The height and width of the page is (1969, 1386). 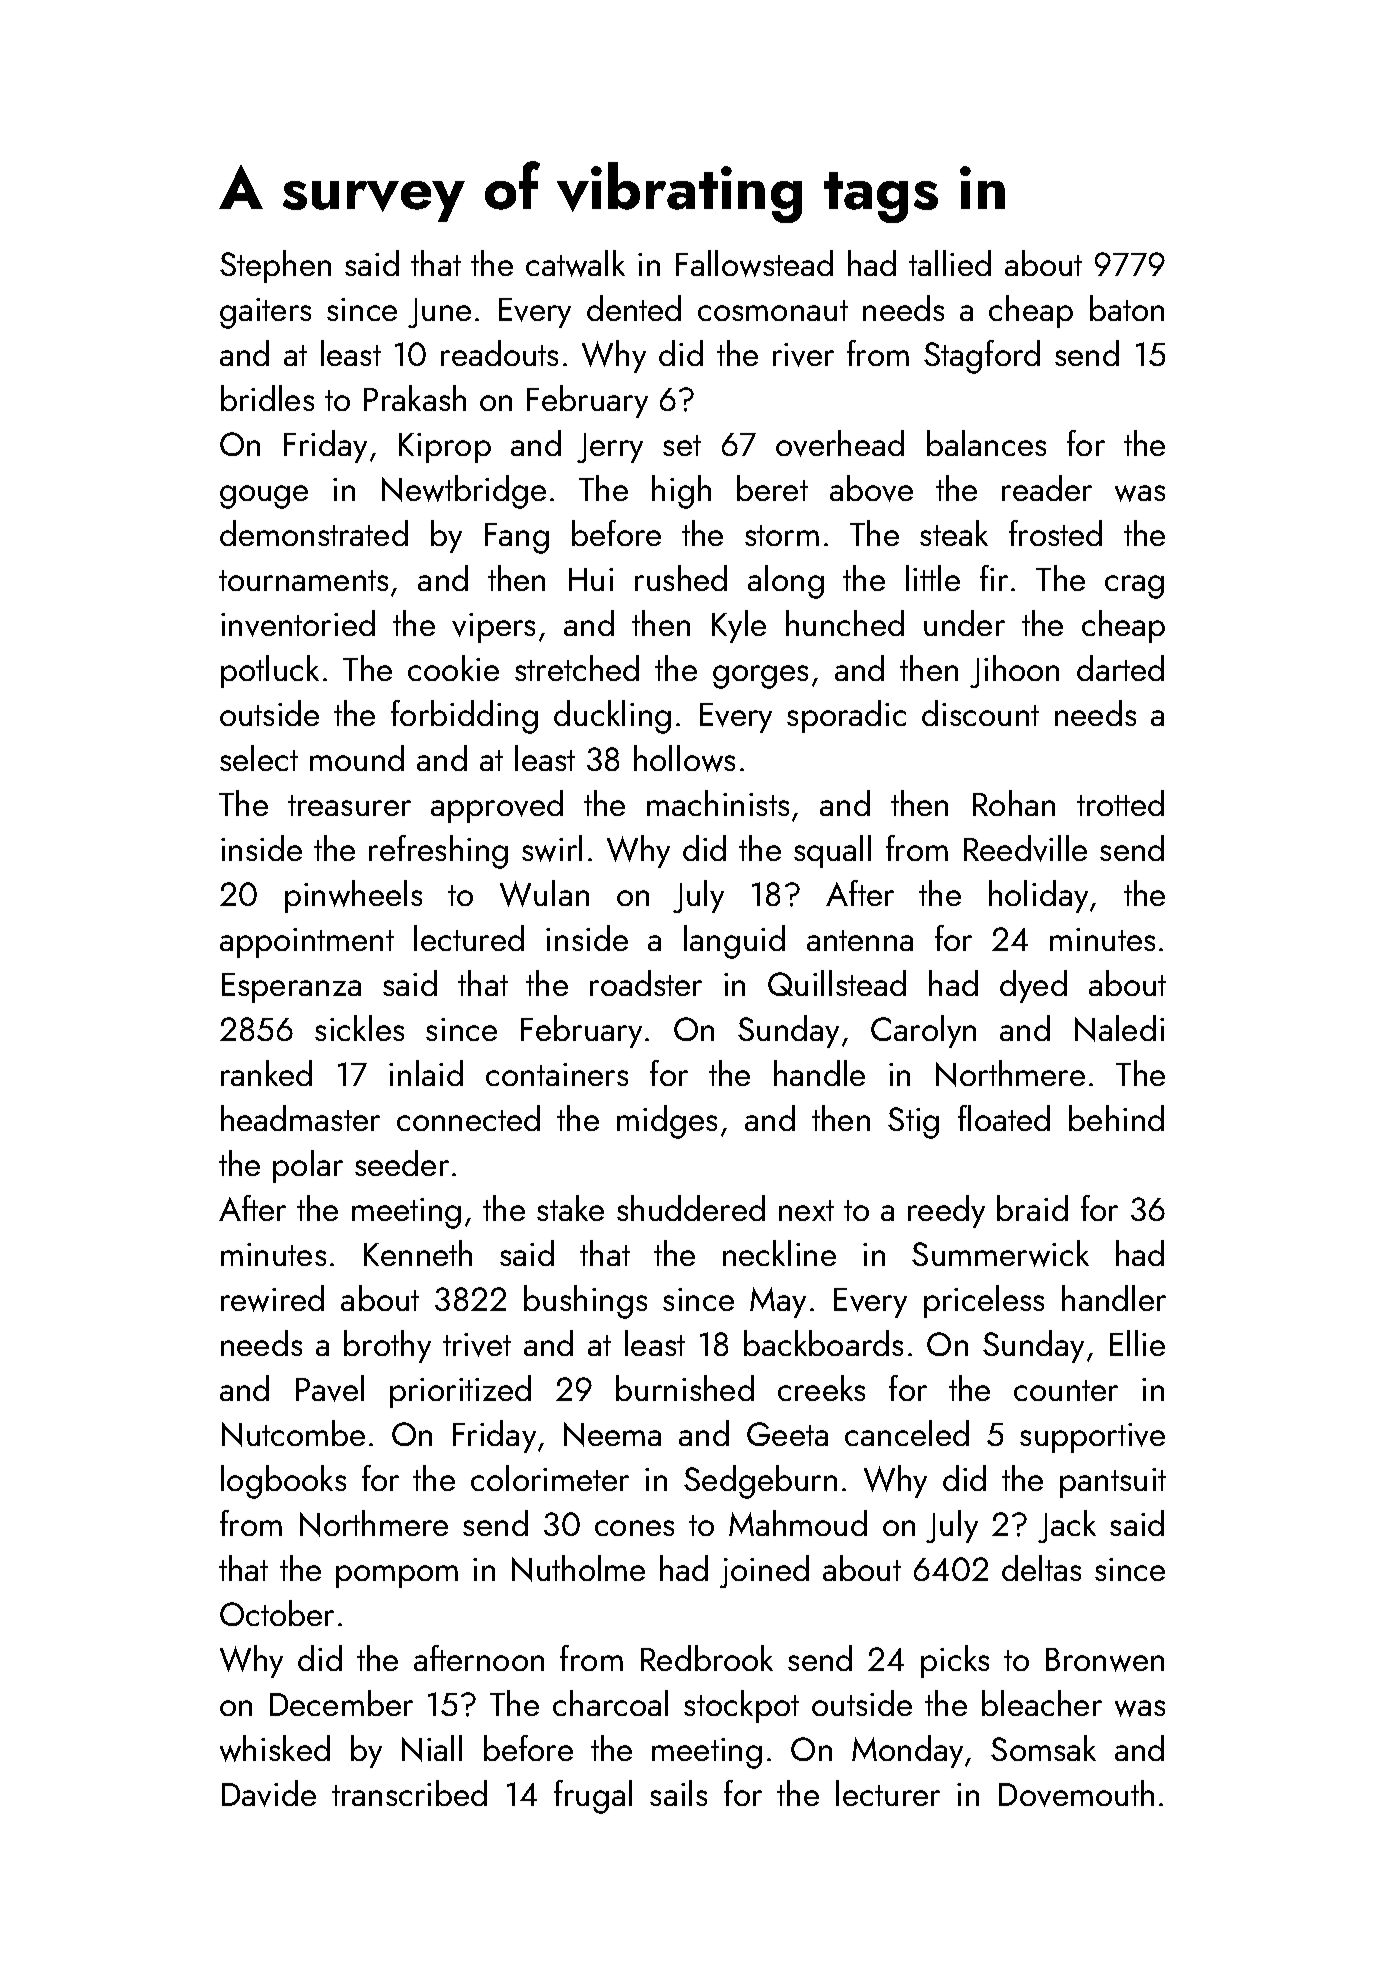 What do you see at coordinates (432, 1748) in the page?
I see `Niall` at bounding box center [432, 1748].
